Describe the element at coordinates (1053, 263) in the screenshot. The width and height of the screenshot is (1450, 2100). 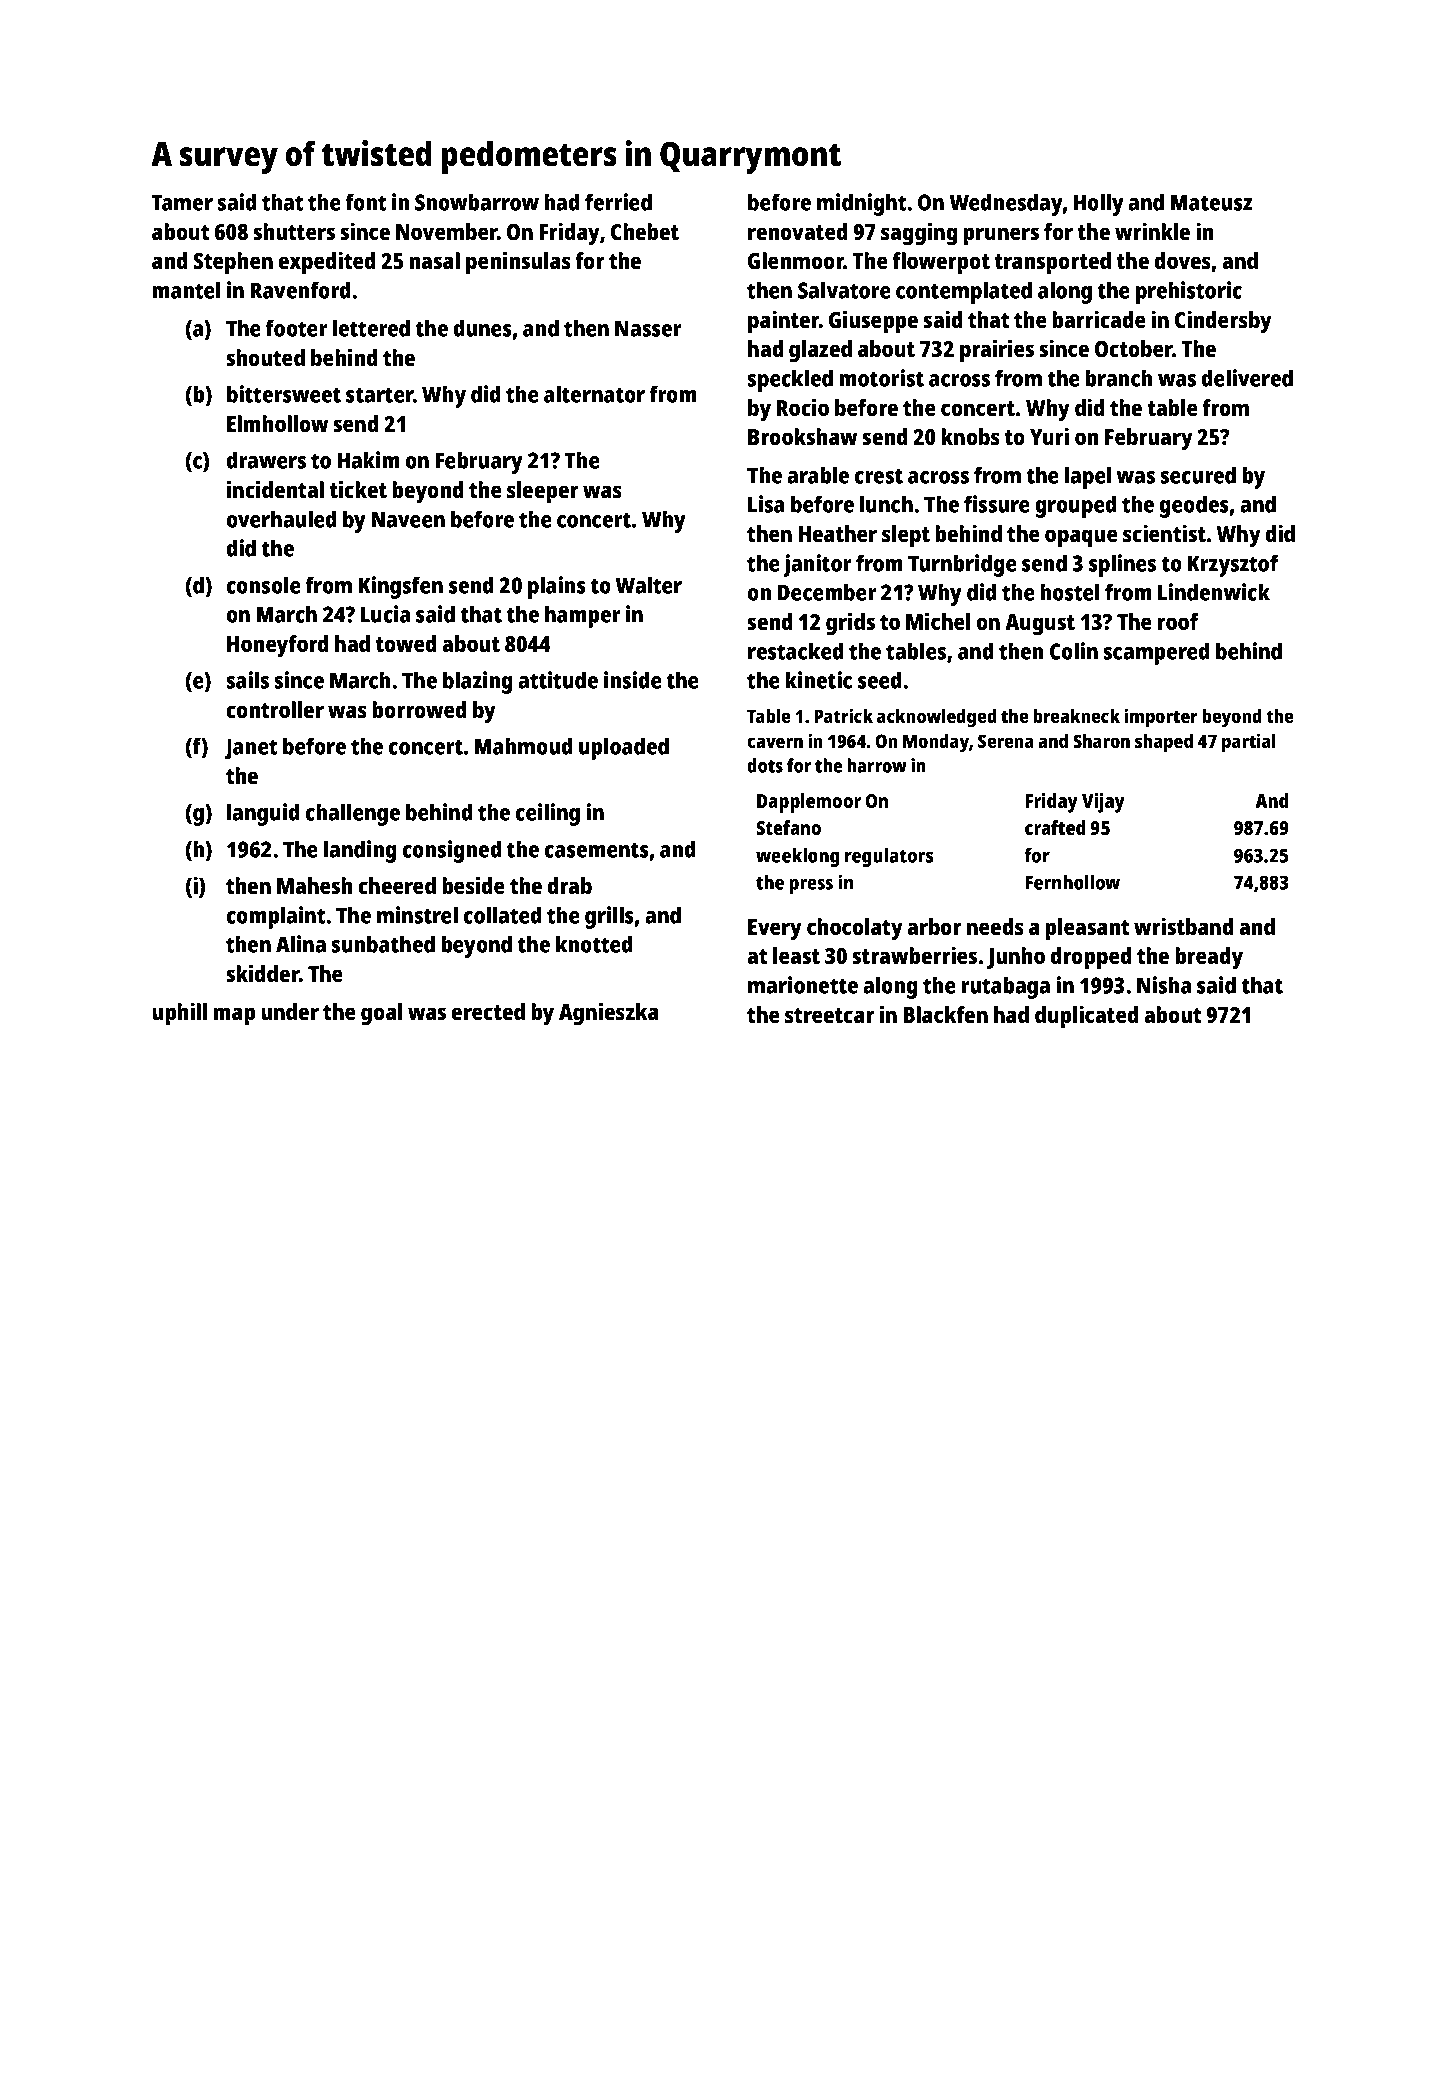
I see `transported` at that location.
